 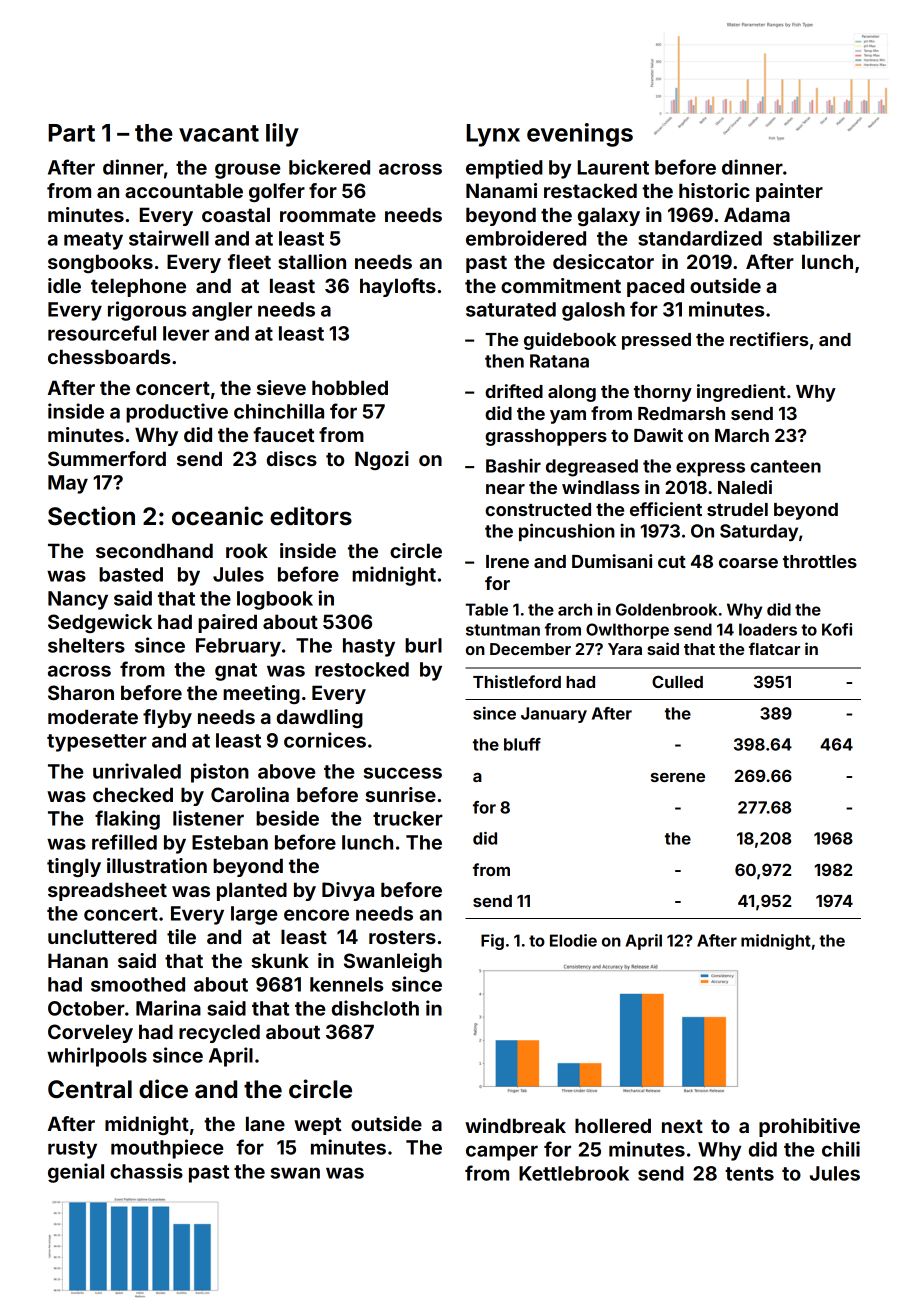 I want to click on paced, so click(x=655, y=287).
